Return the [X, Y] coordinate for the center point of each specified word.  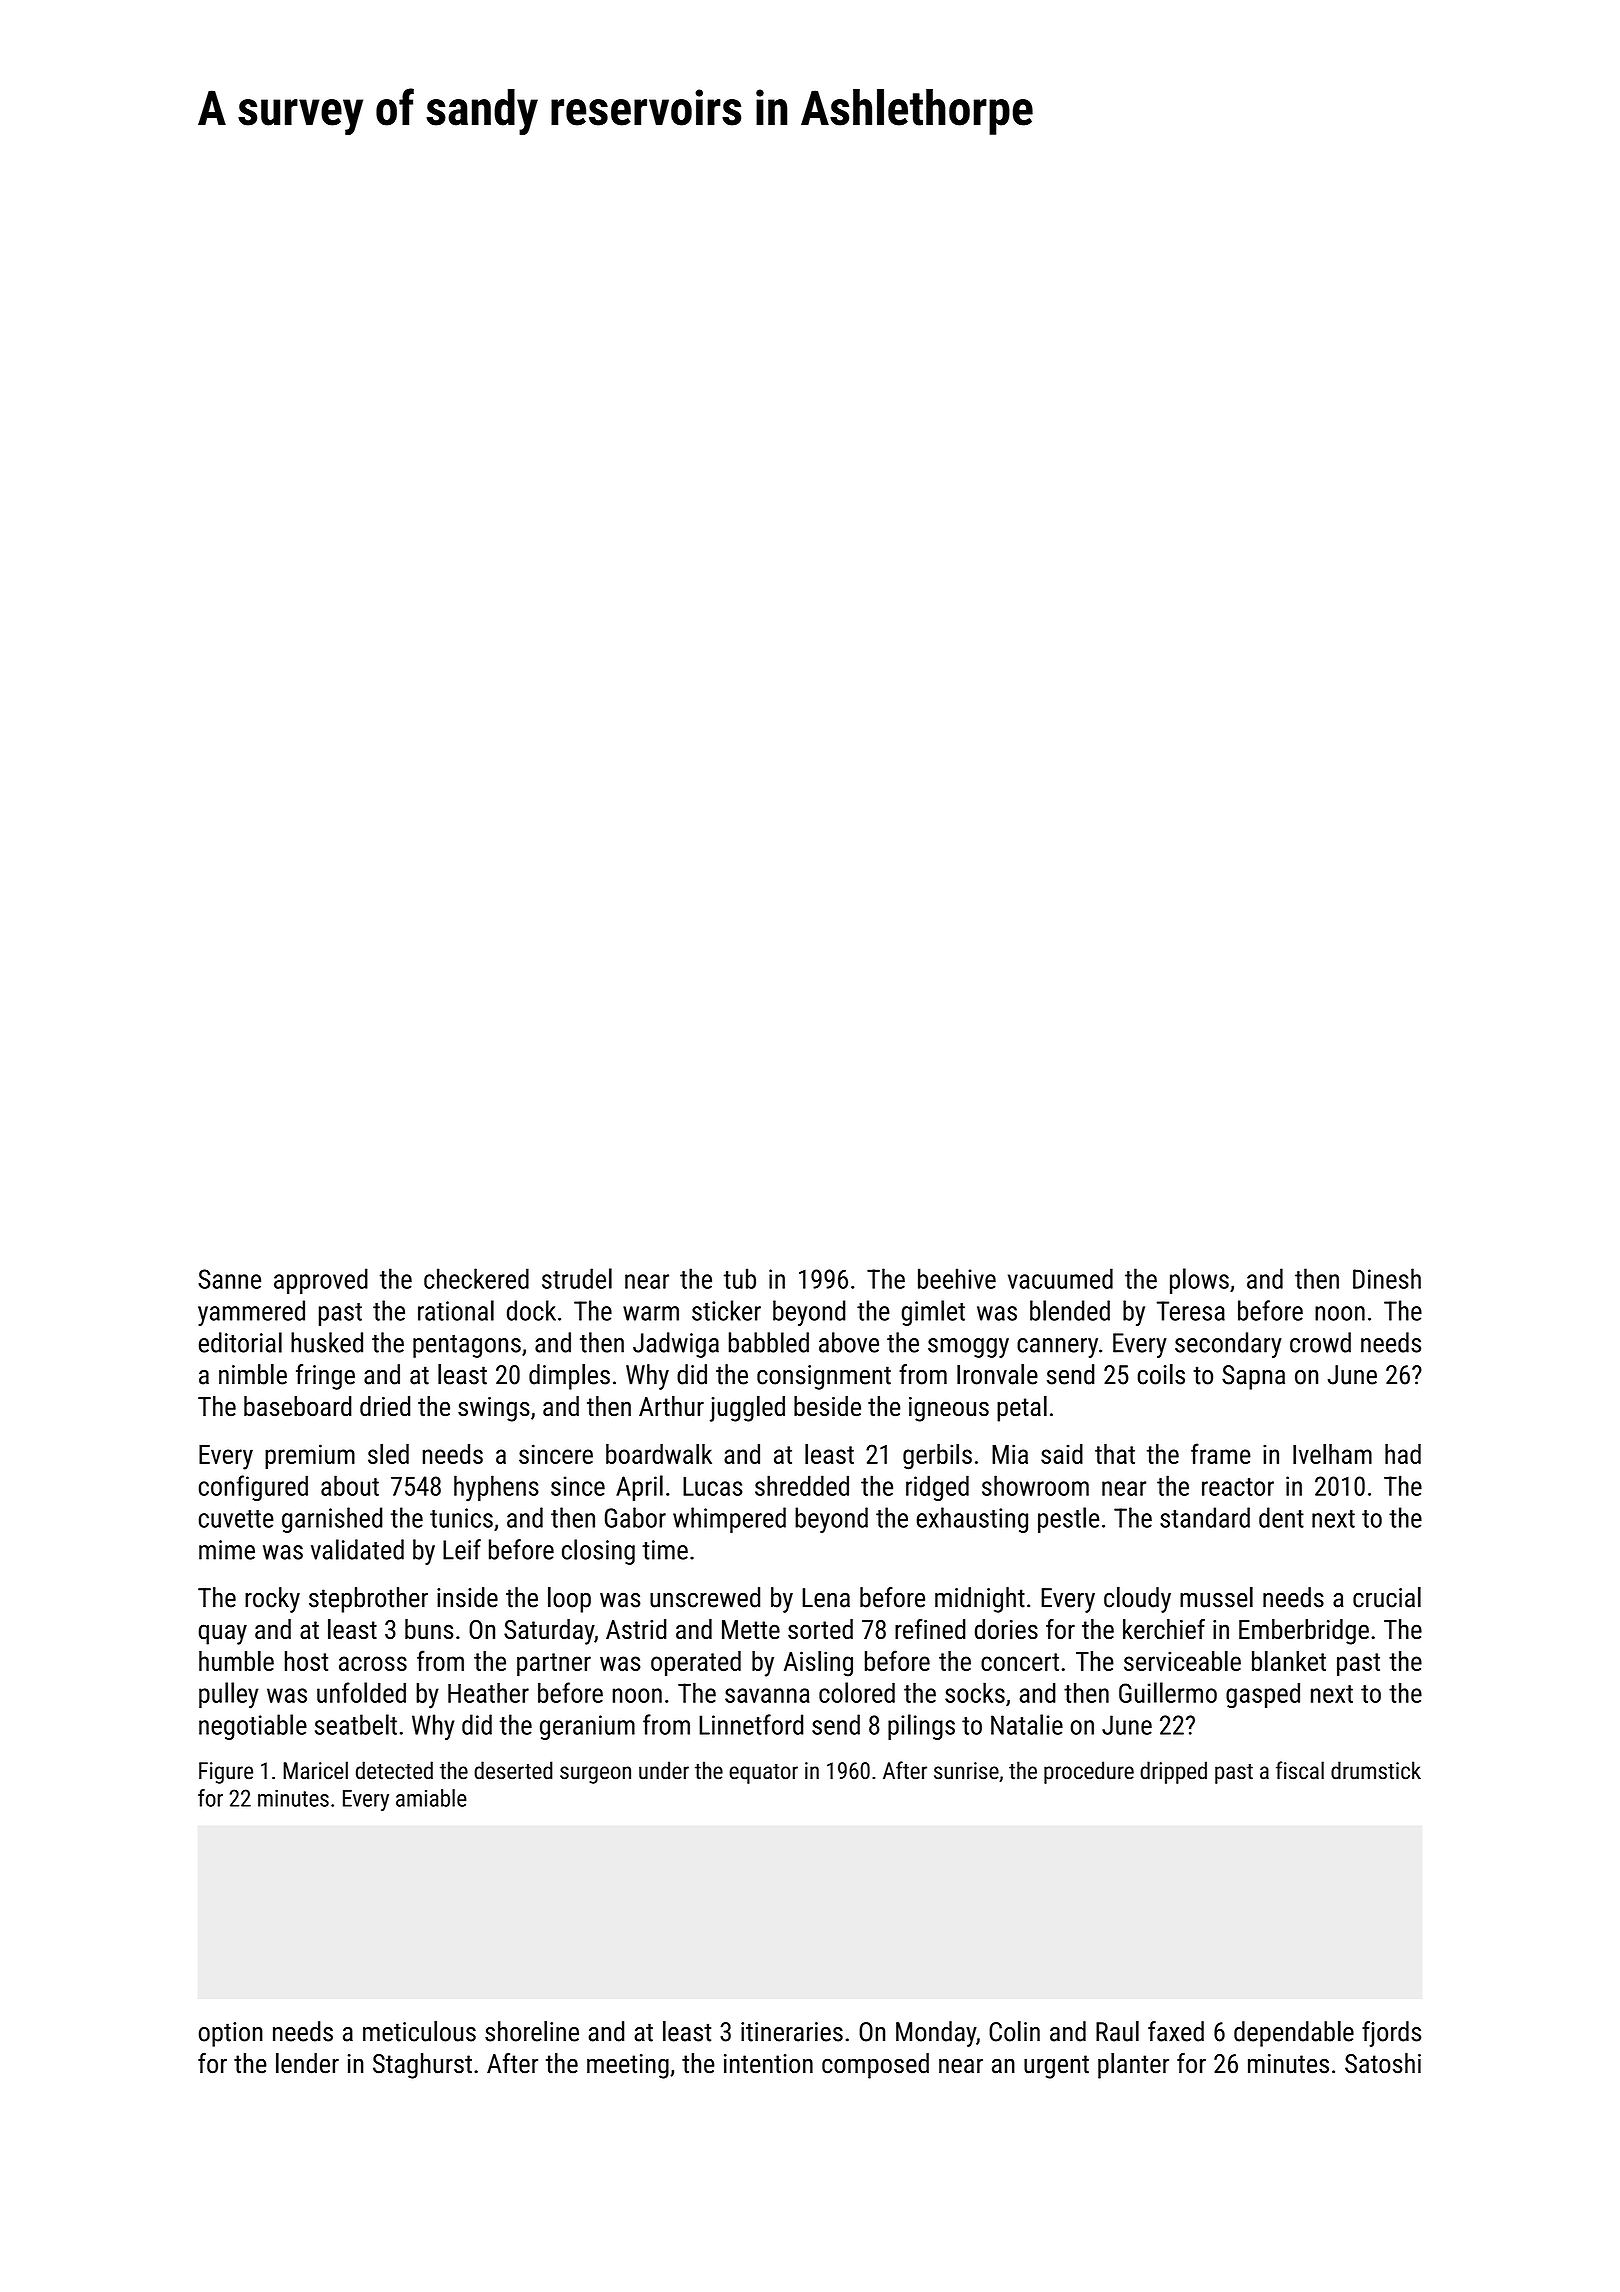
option [231, 2034]
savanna [767, 1695]
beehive [957, 1278]
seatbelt [356, 1724]
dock [531, 1310]
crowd [1320, 1342]
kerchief [1164, 1629]
